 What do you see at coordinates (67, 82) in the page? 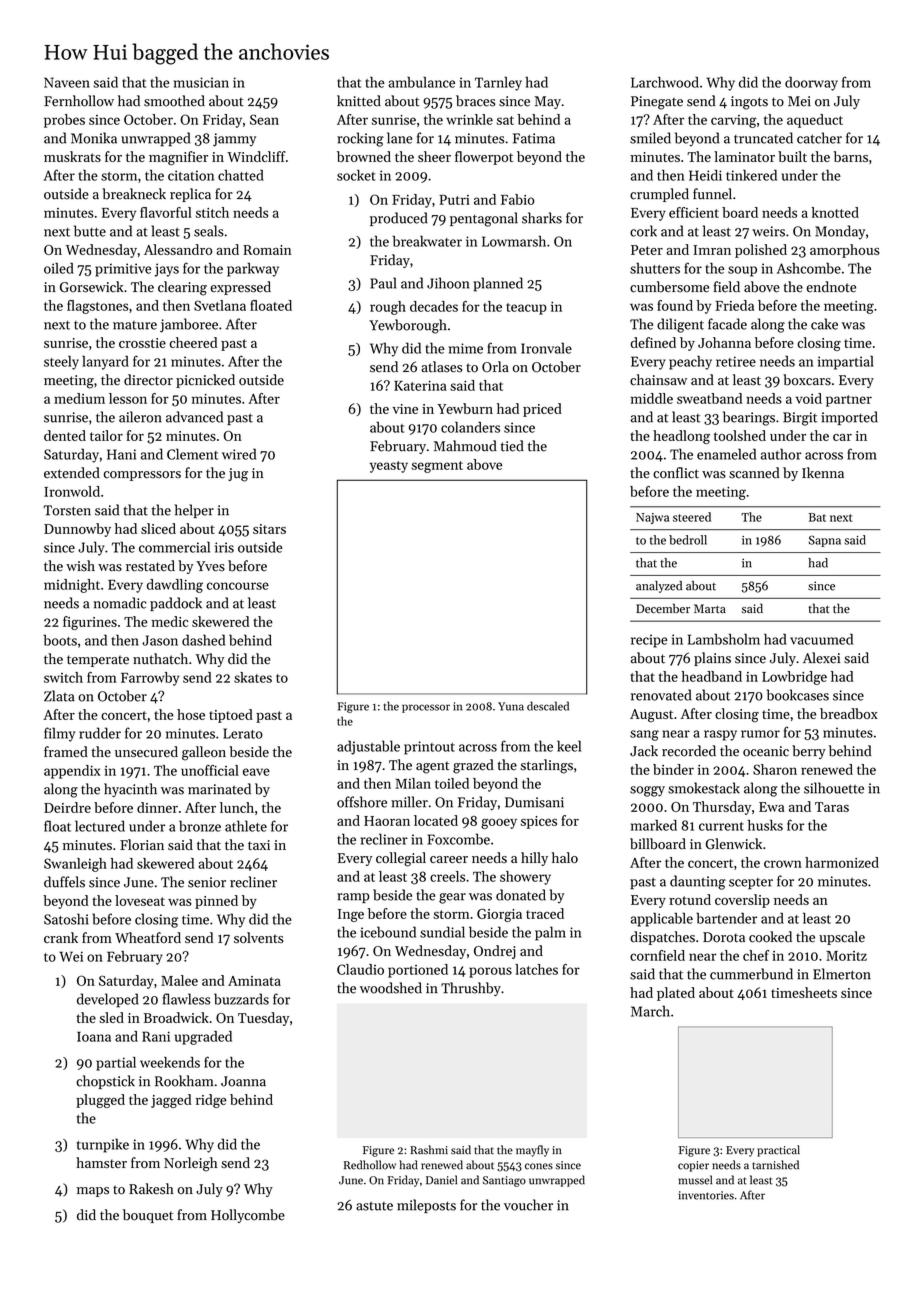
I see `Naveen` at bounding box center [67, 82].
